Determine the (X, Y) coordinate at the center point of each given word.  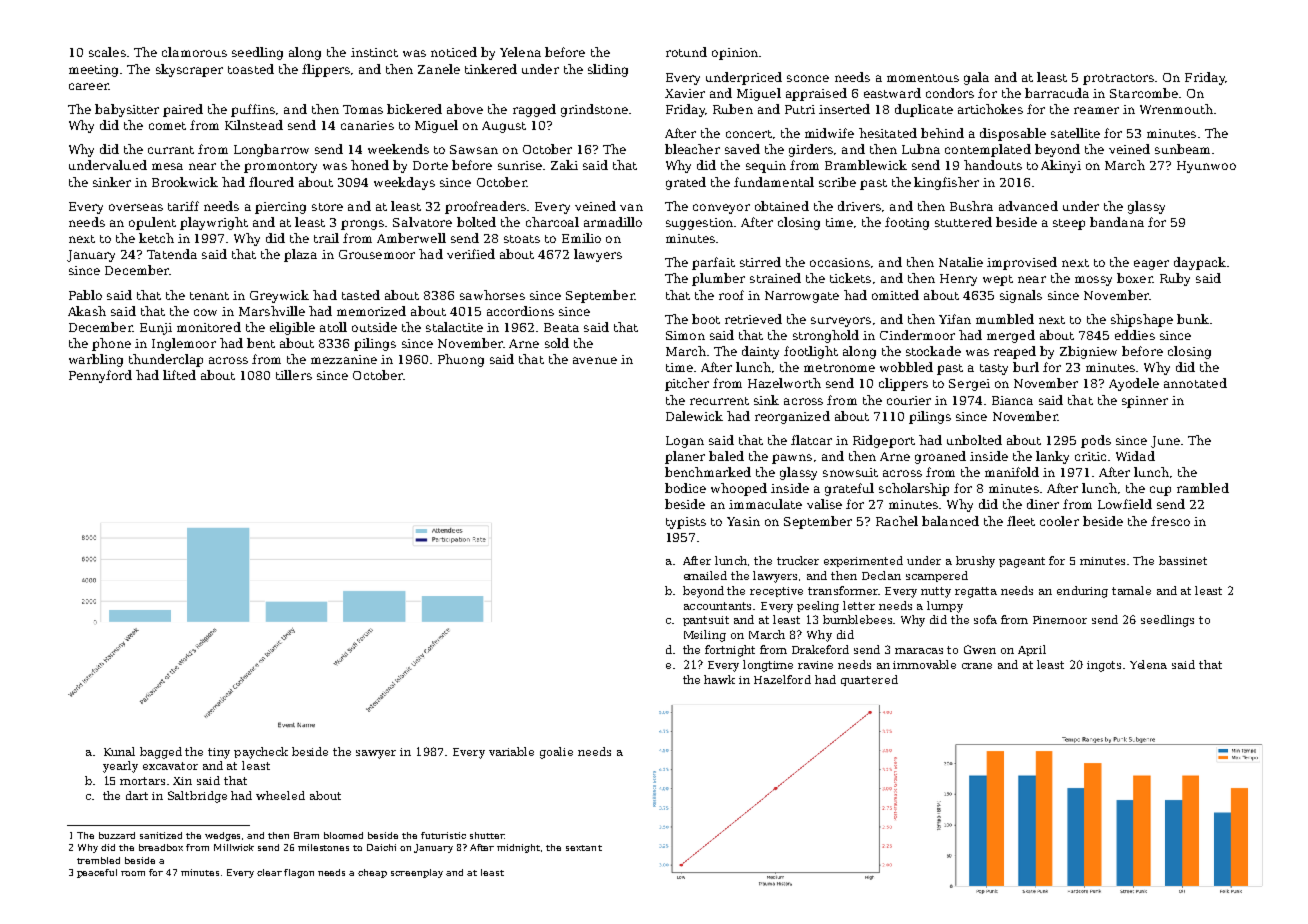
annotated (1195, 383)
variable (511, 751)
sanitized (161, 835)
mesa (167, 166)
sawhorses (492, 295)
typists (686, 523)
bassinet (1183, 560)
